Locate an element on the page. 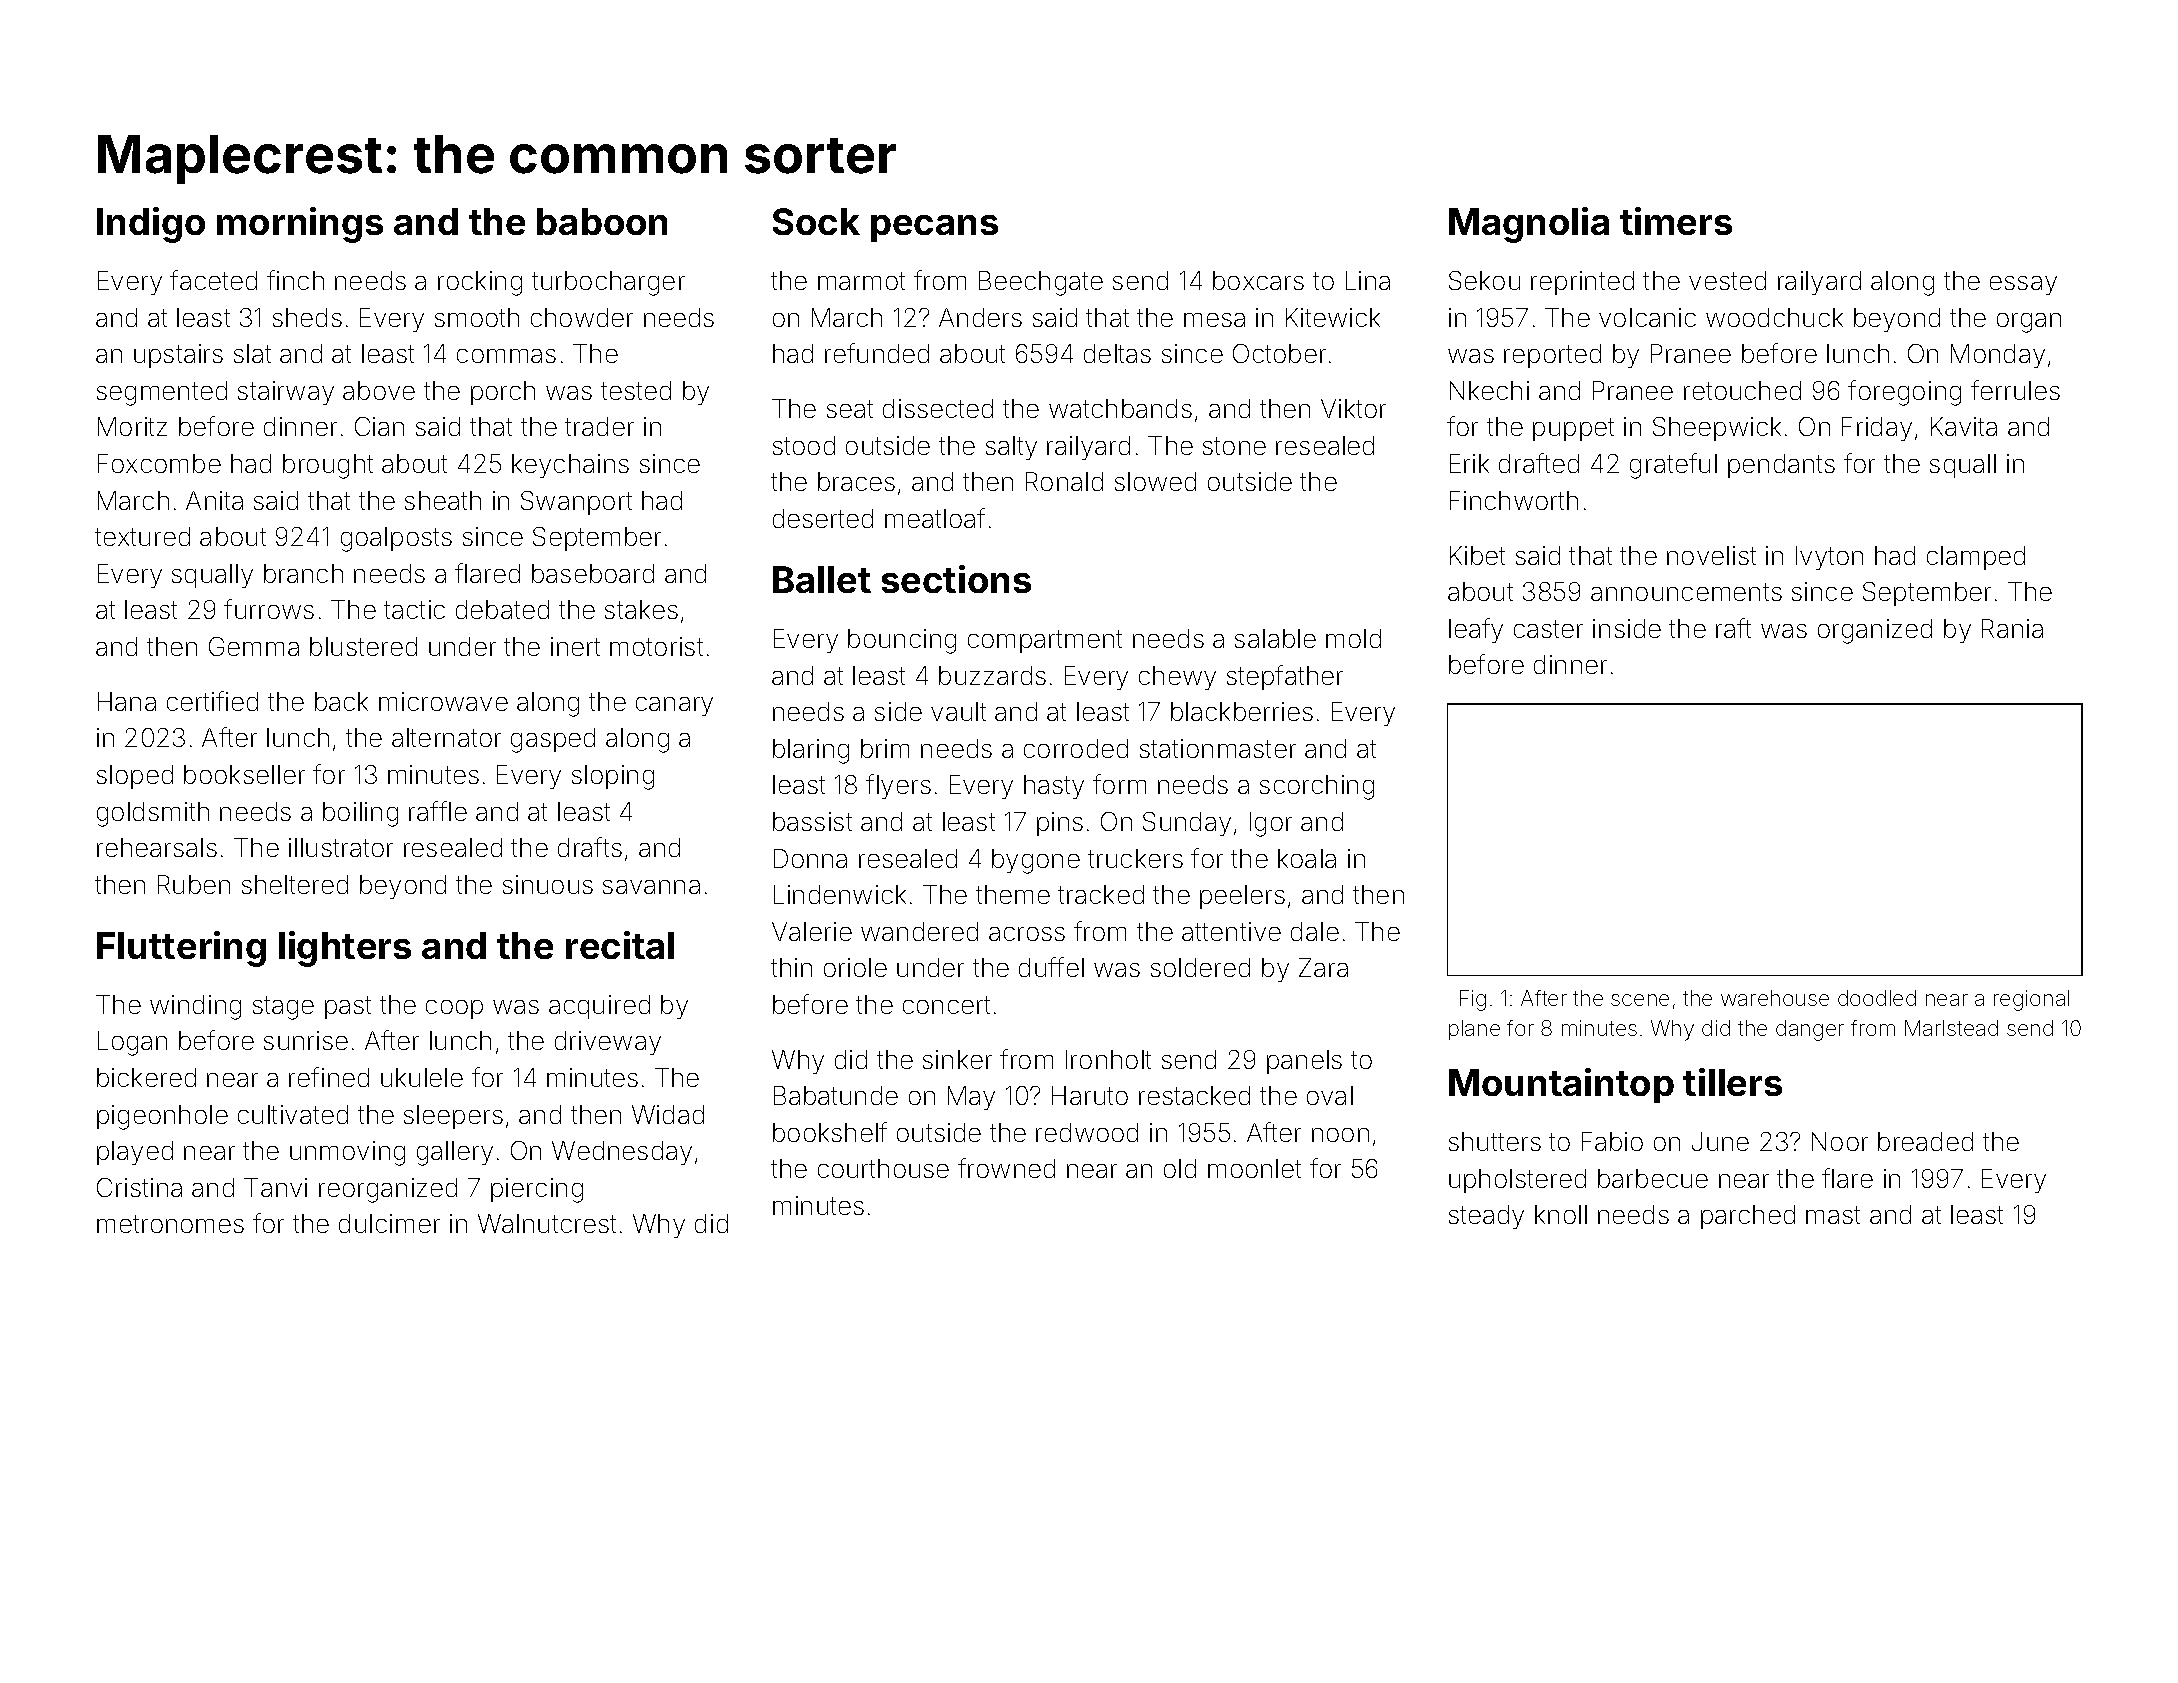 Image resolution: width=2178 pixels, height=1683 pixels. warehouse is located at coordinates (1775, 998).
